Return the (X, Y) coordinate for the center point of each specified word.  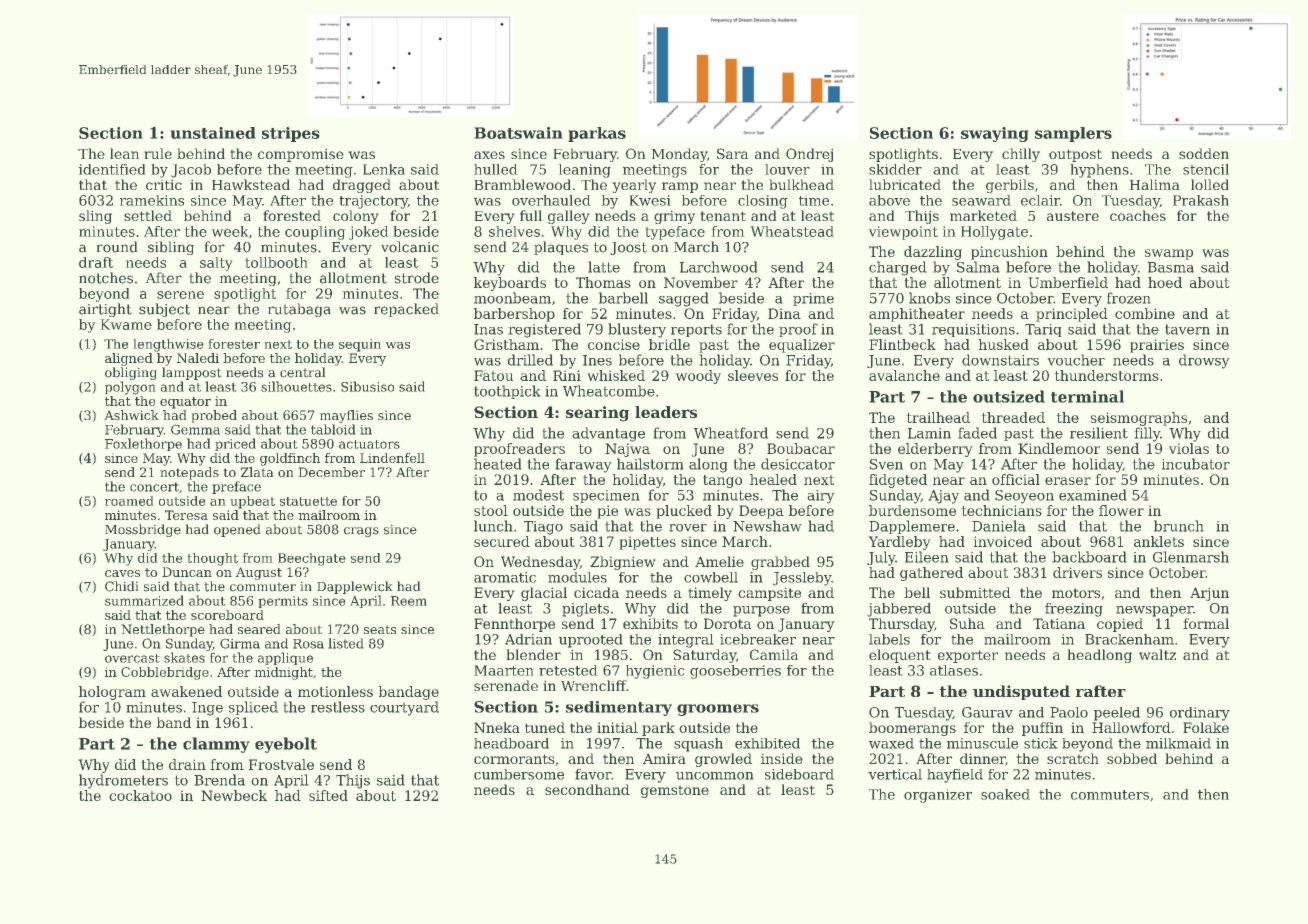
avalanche (904, 375)
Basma (1171, 267)
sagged (684, 299)
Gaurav (987, 712)
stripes (291, 134)
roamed (129, 501)
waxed (891, 743)
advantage (608, 434)
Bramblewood (522, 184)
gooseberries (735, 672)
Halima (1154, 184)
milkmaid (1178, 743)
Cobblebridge (165, 673)
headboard (511, 743)
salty (216, 264)
